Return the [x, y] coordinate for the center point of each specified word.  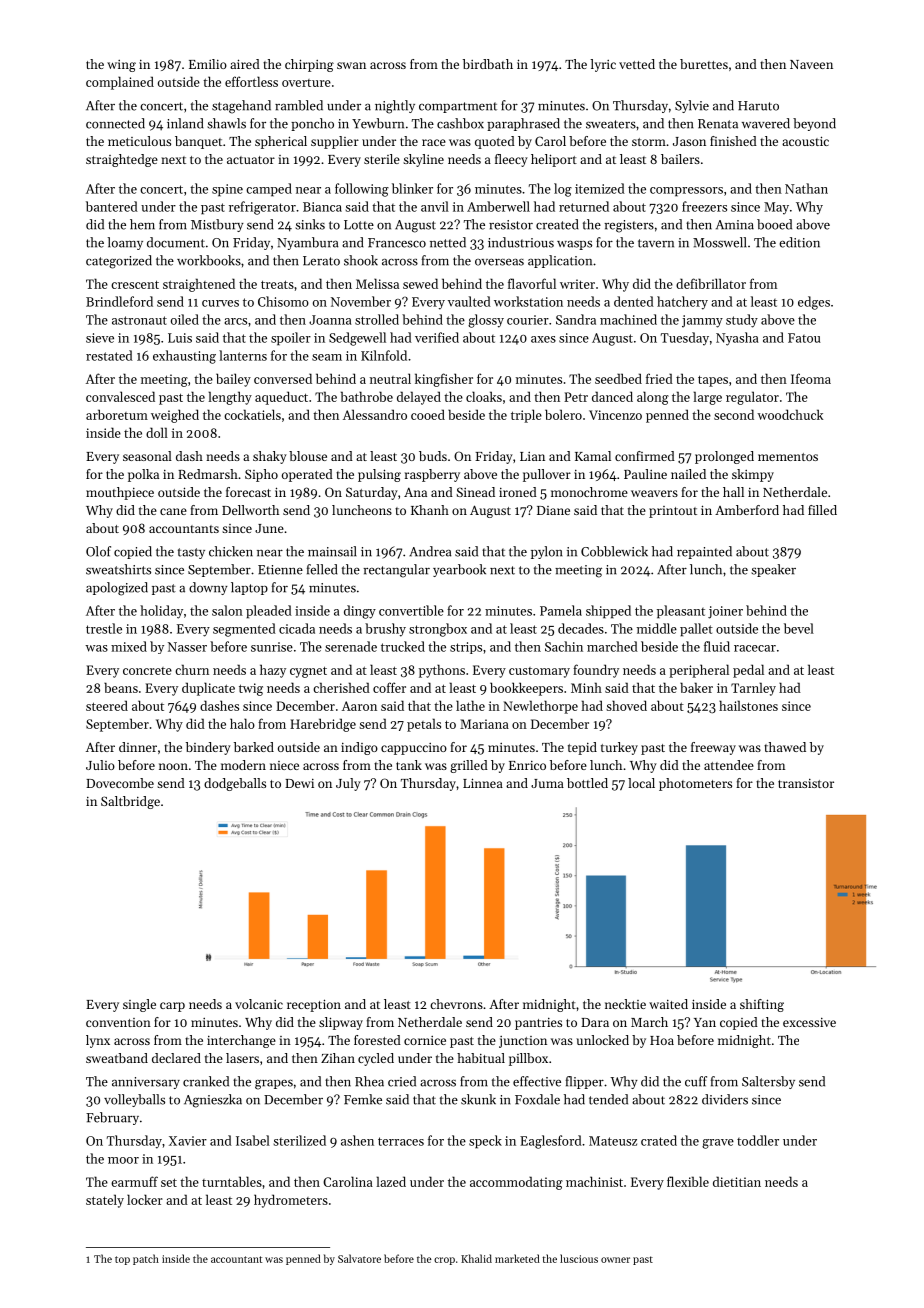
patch [146, 1259]
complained [120, 83]
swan [351, 65]
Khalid [476, 1258]
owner [615, 1260]
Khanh [430, 510]
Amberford [747, 510]
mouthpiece [120, 493]
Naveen [811, 64]
